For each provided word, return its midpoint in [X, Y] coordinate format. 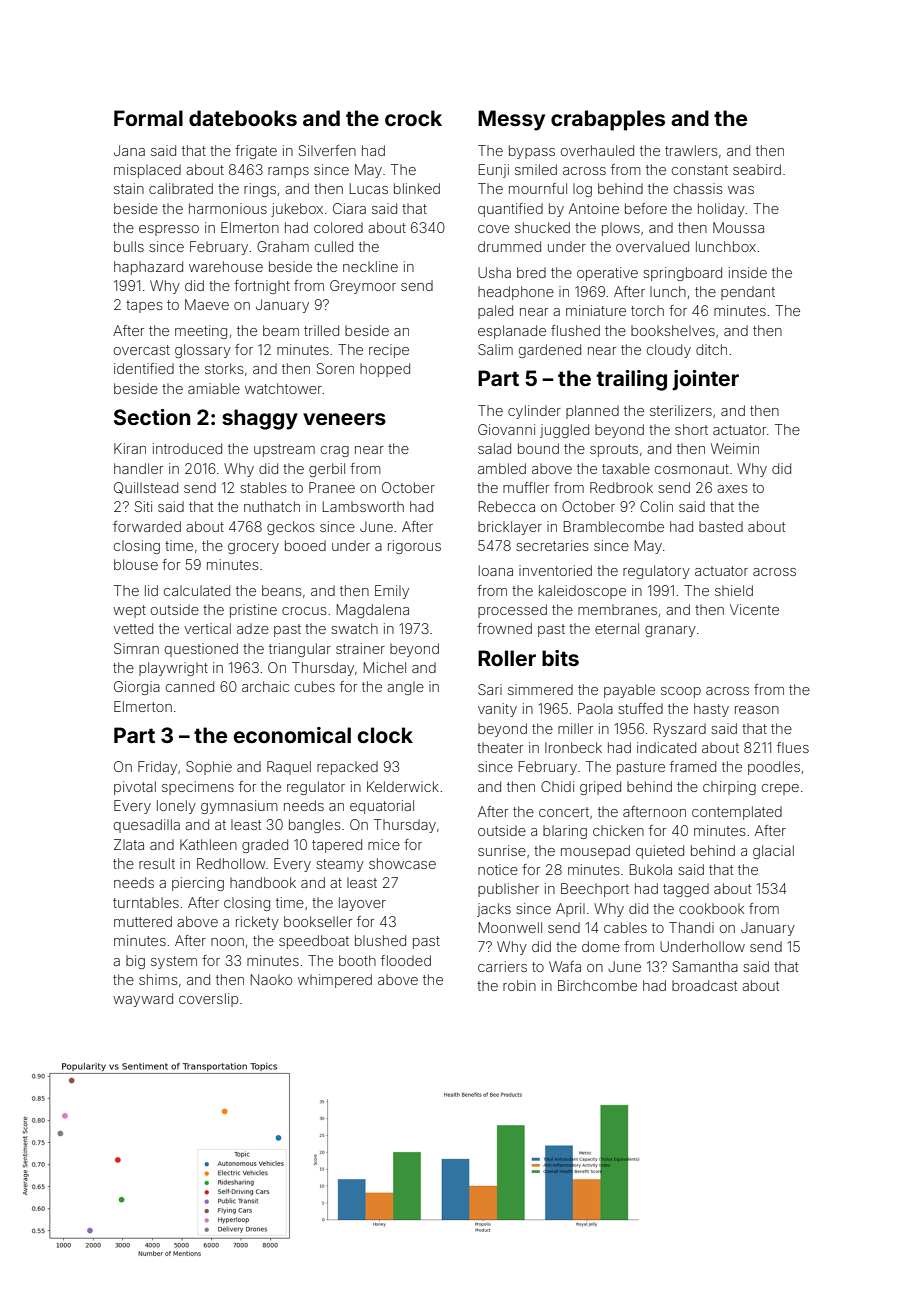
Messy [511, 120]
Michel [385, 667]
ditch [711, 349]
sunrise [502, 850]
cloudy [669, 351]
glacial [773, 852]
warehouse [226, 266]
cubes [315, 686]
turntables [146, 902]
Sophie [209, 768]
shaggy [260, 419]
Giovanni [506, 429]
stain [129, 188]
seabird [757, 169]
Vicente [754, 609]
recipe [389, 351]
